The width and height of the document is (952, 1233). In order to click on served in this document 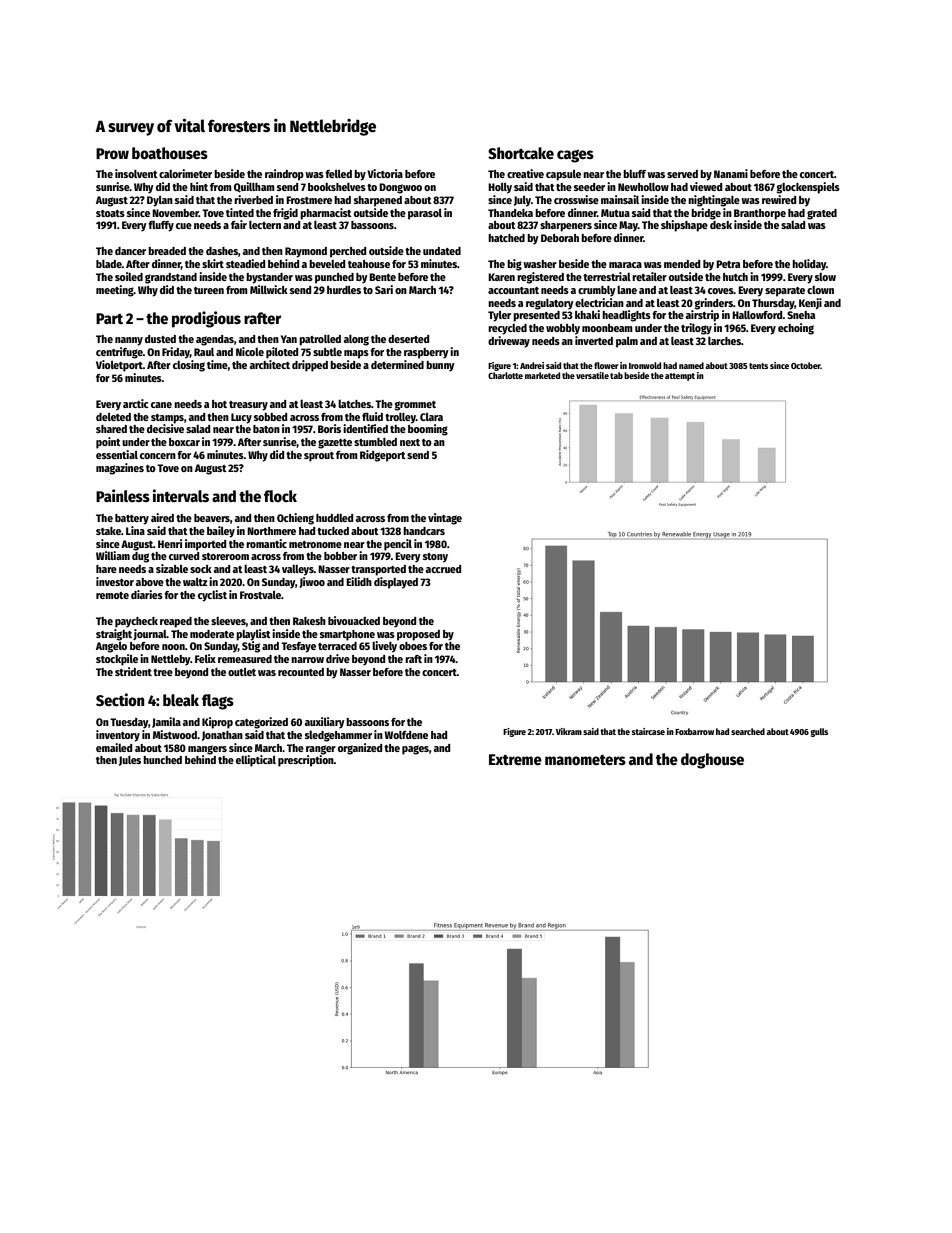, I will do `click(682, 174)`.
